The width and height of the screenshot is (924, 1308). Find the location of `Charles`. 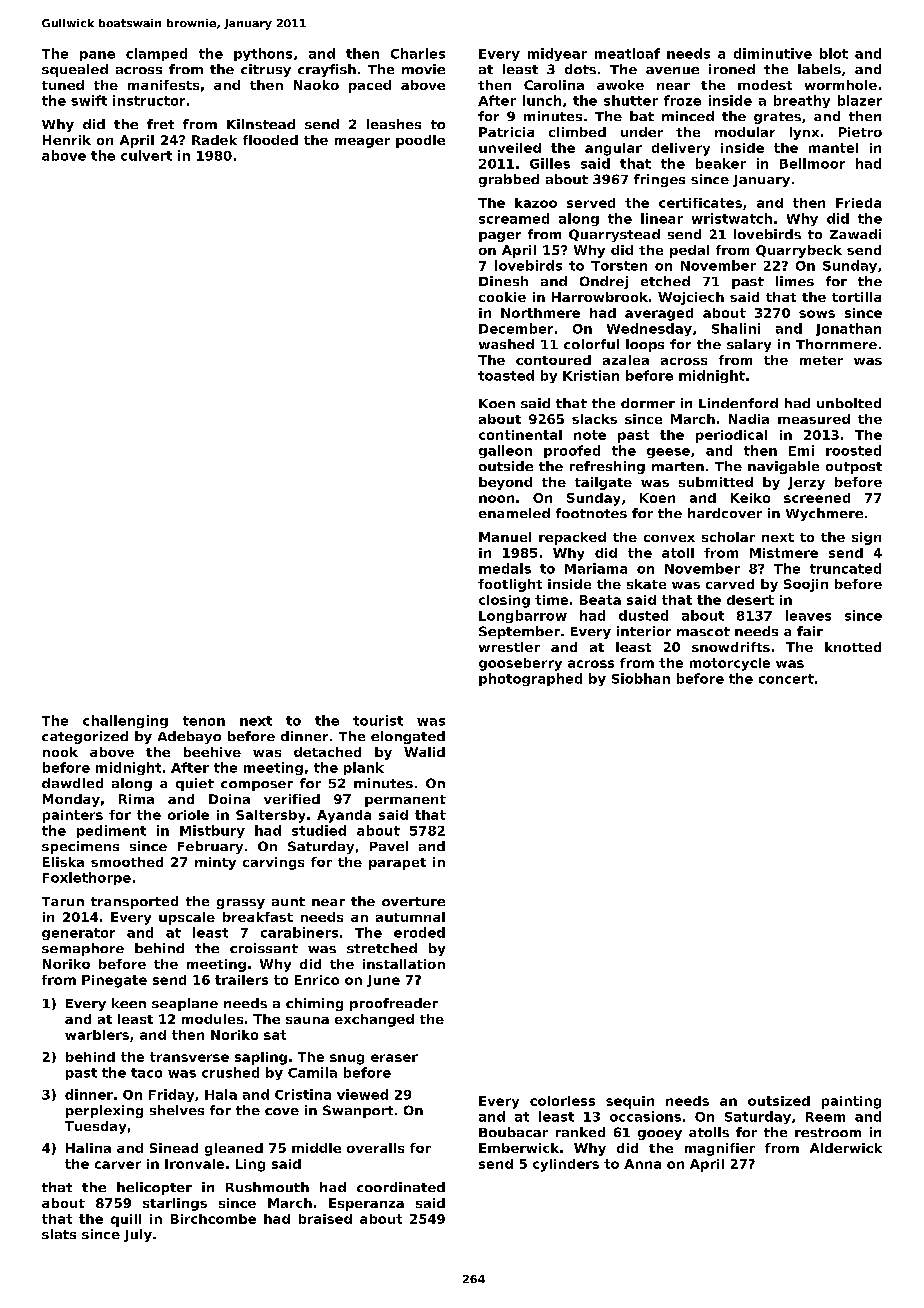

Charles is located at coordinates (418, 53).
